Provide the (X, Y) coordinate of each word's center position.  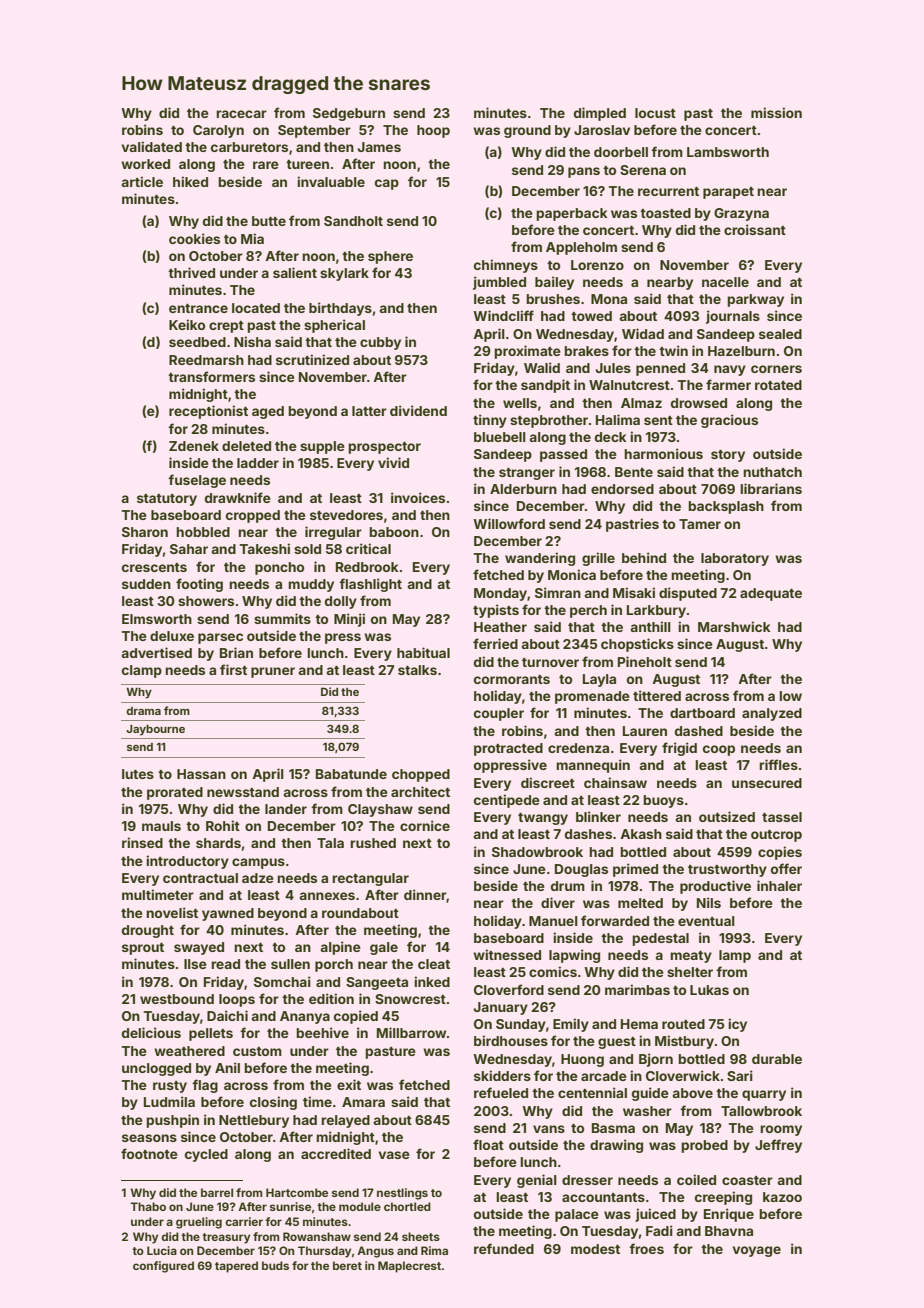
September (314, 131)
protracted (508, 749)
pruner (273, 672)
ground (527, 131)
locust (655, 113)
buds (275, 1265)
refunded (504, 1248)
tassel (782, 817)
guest (617, 1043)
